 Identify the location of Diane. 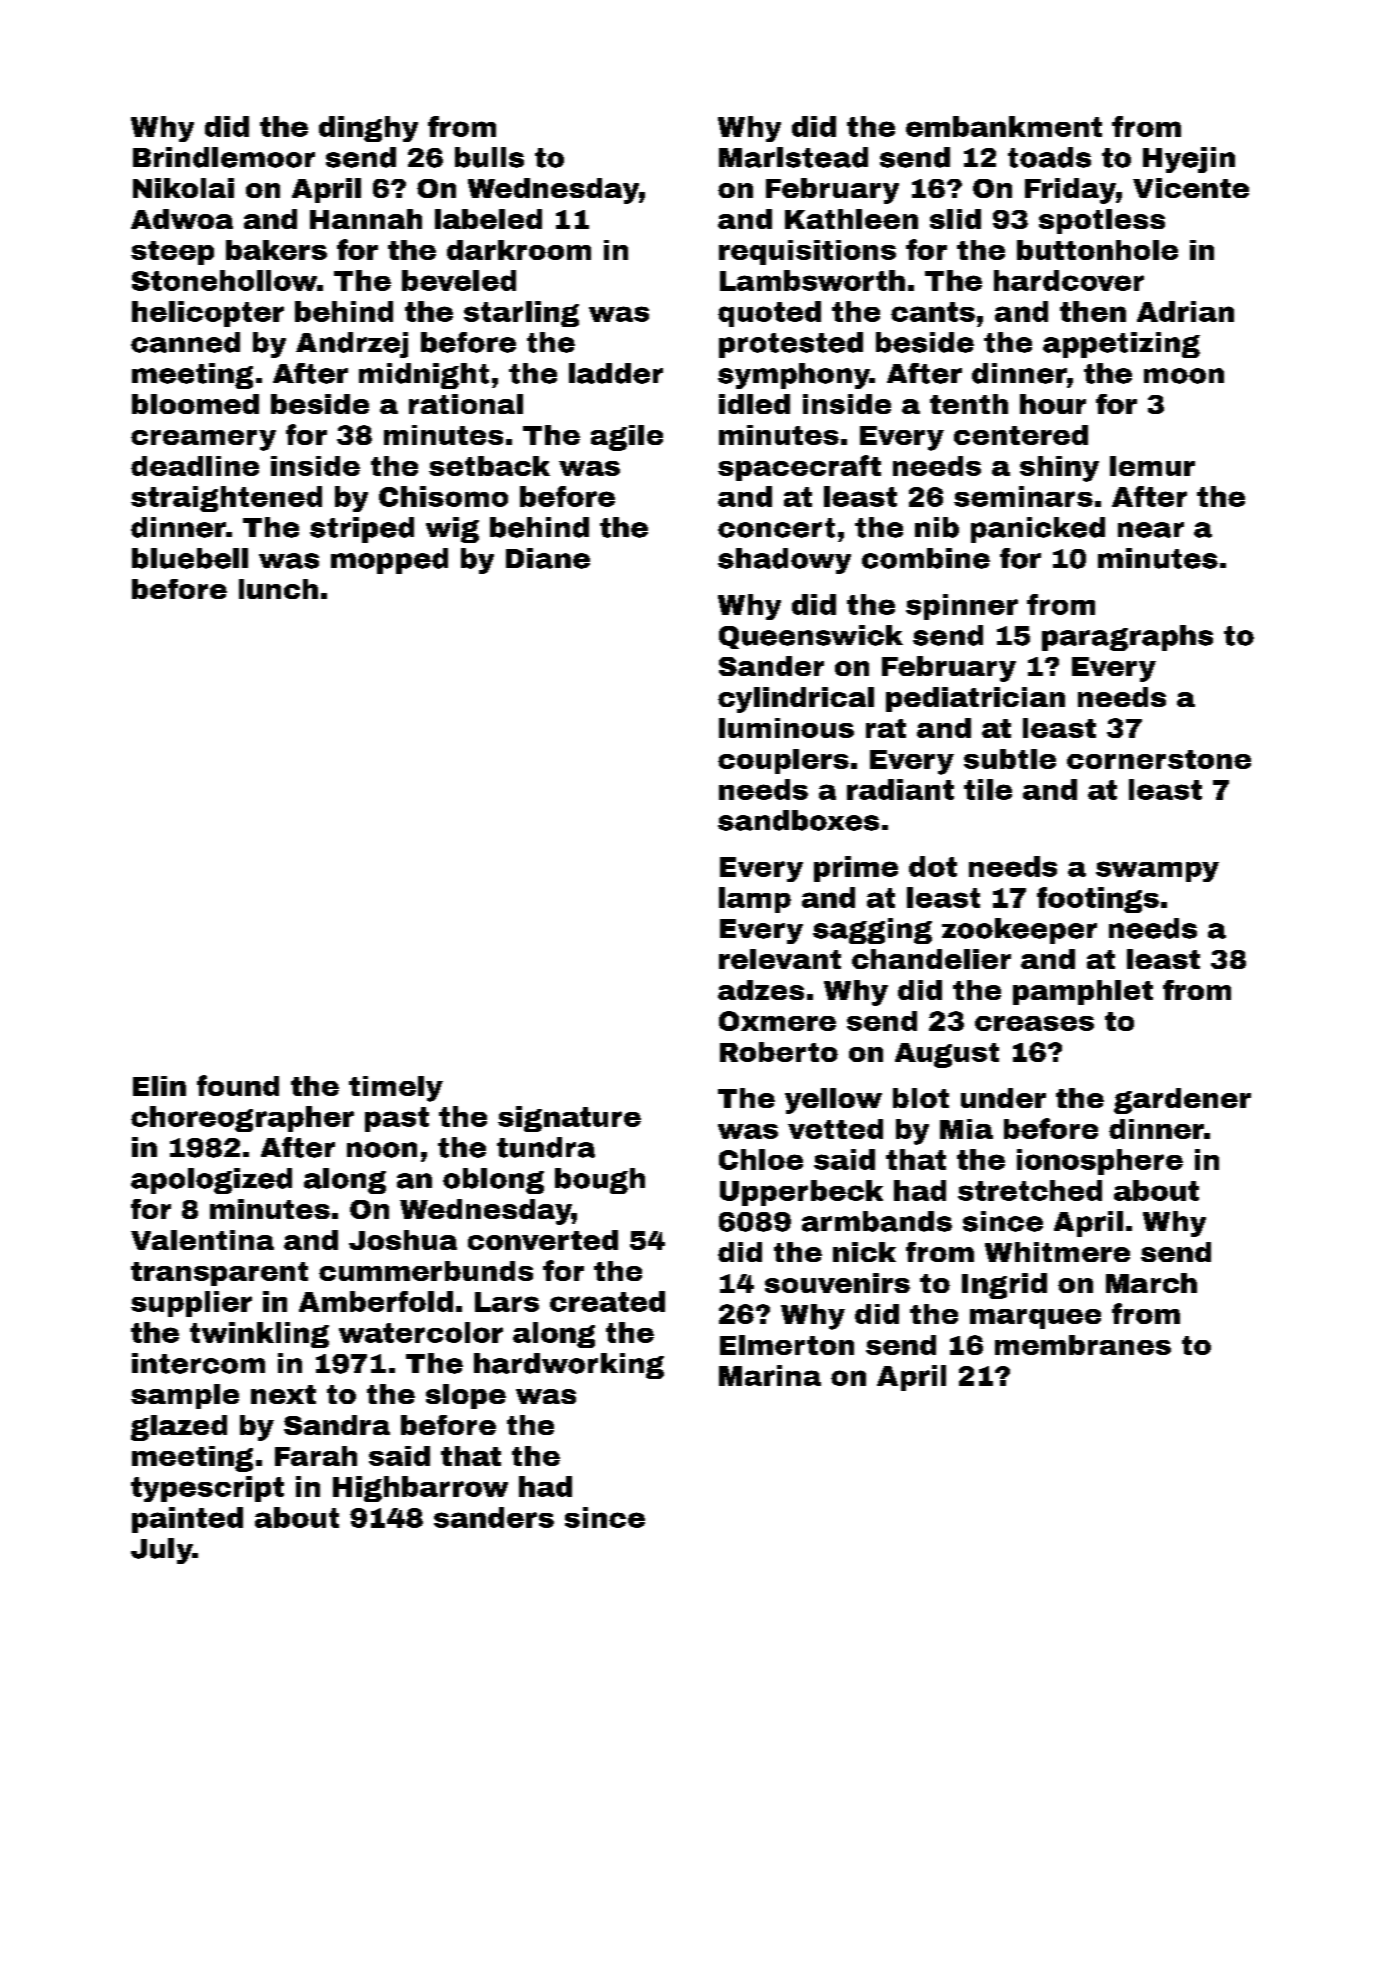
(548, 558).
